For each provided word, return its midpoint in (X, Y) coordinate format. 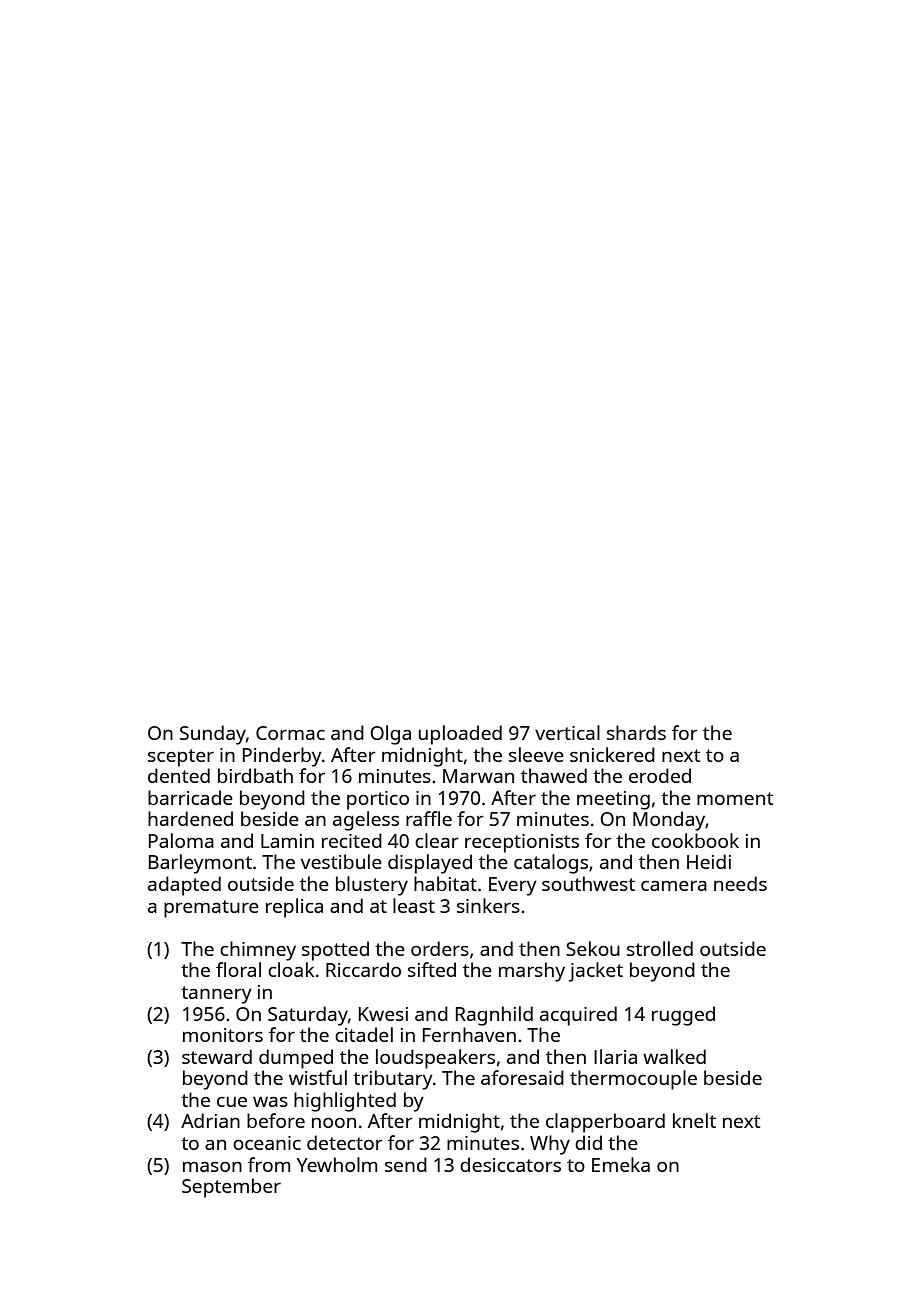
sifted (432, 969)
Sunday (213, 735)
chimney (258, 951)
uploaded (460, 735)
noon (334, 1123)
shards (636, 732)
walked (674, 1056)
